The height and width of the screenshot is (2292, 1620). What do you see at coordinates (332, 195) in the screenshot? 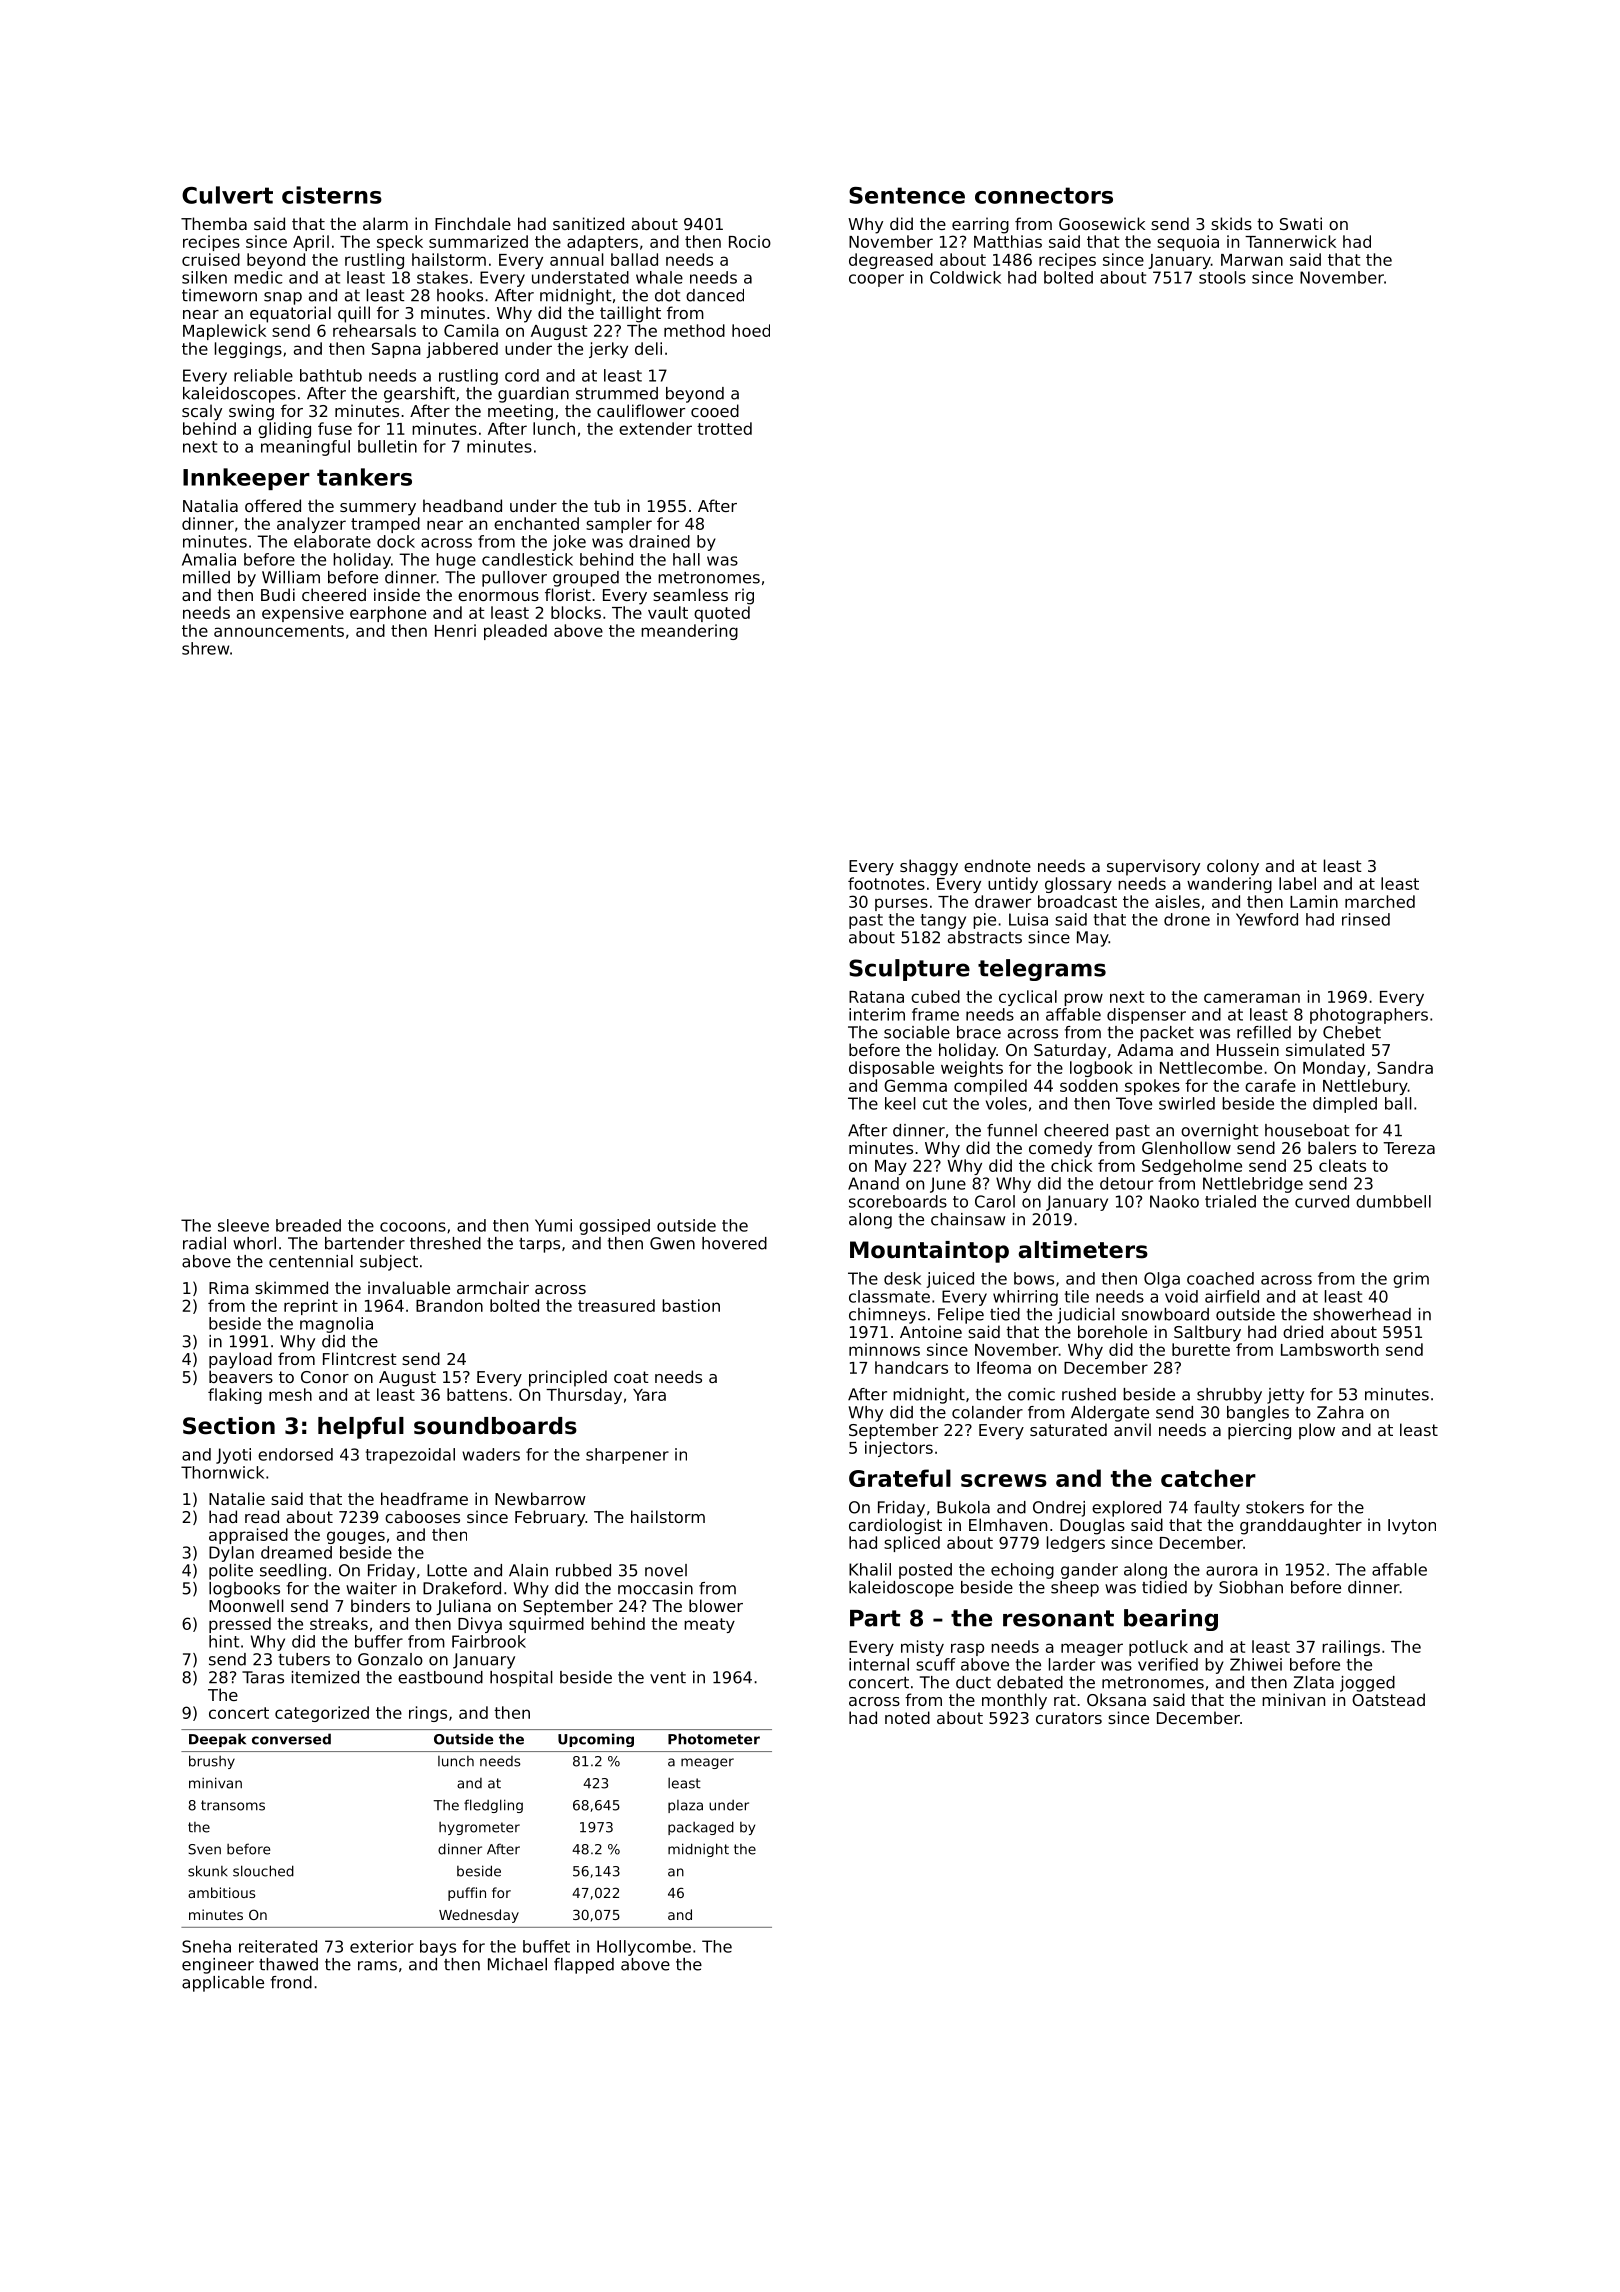
I see `cisterns` at bounding box center [332, 195].
